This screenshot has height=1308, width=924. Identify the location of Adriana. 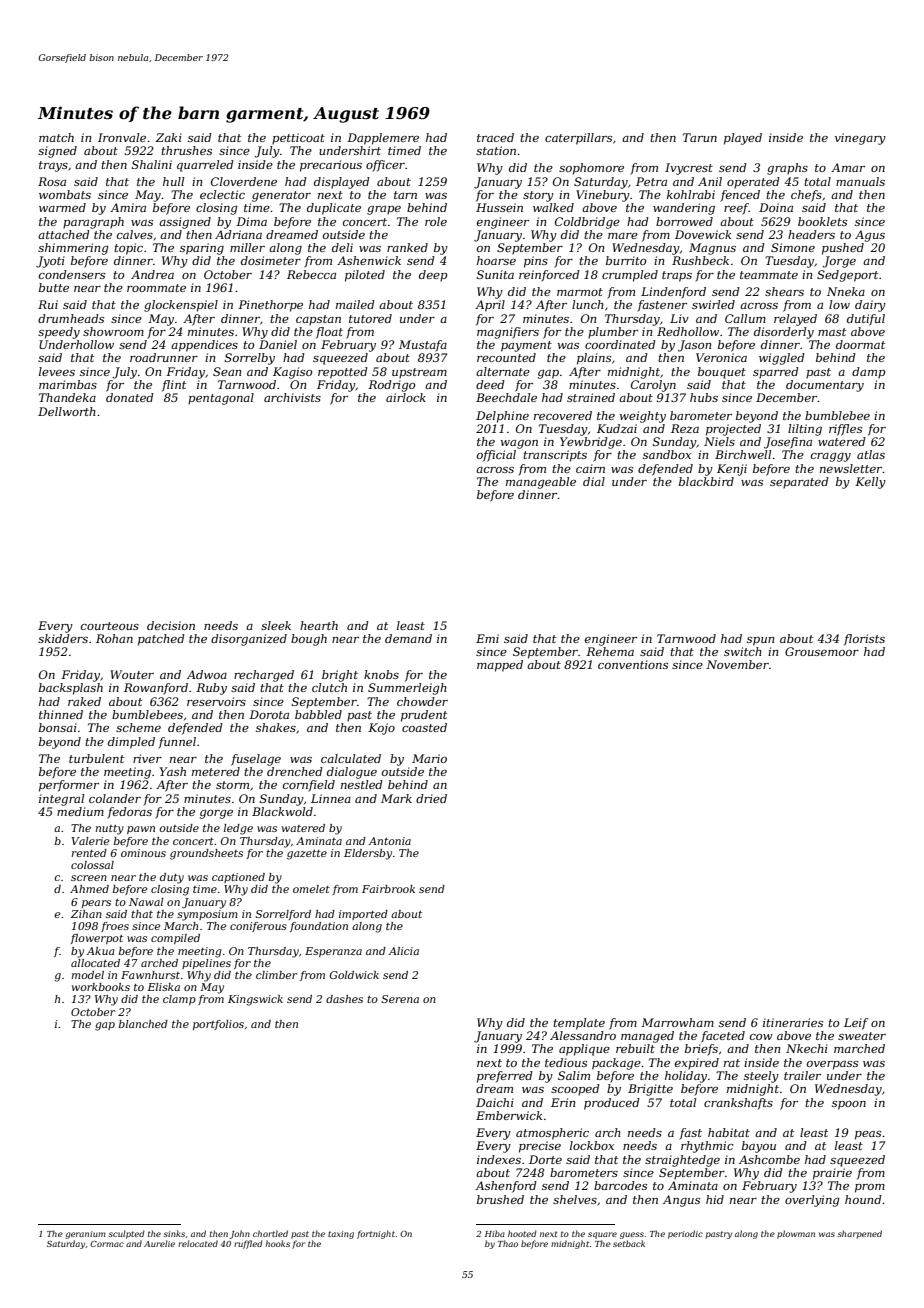
(238, 234).
